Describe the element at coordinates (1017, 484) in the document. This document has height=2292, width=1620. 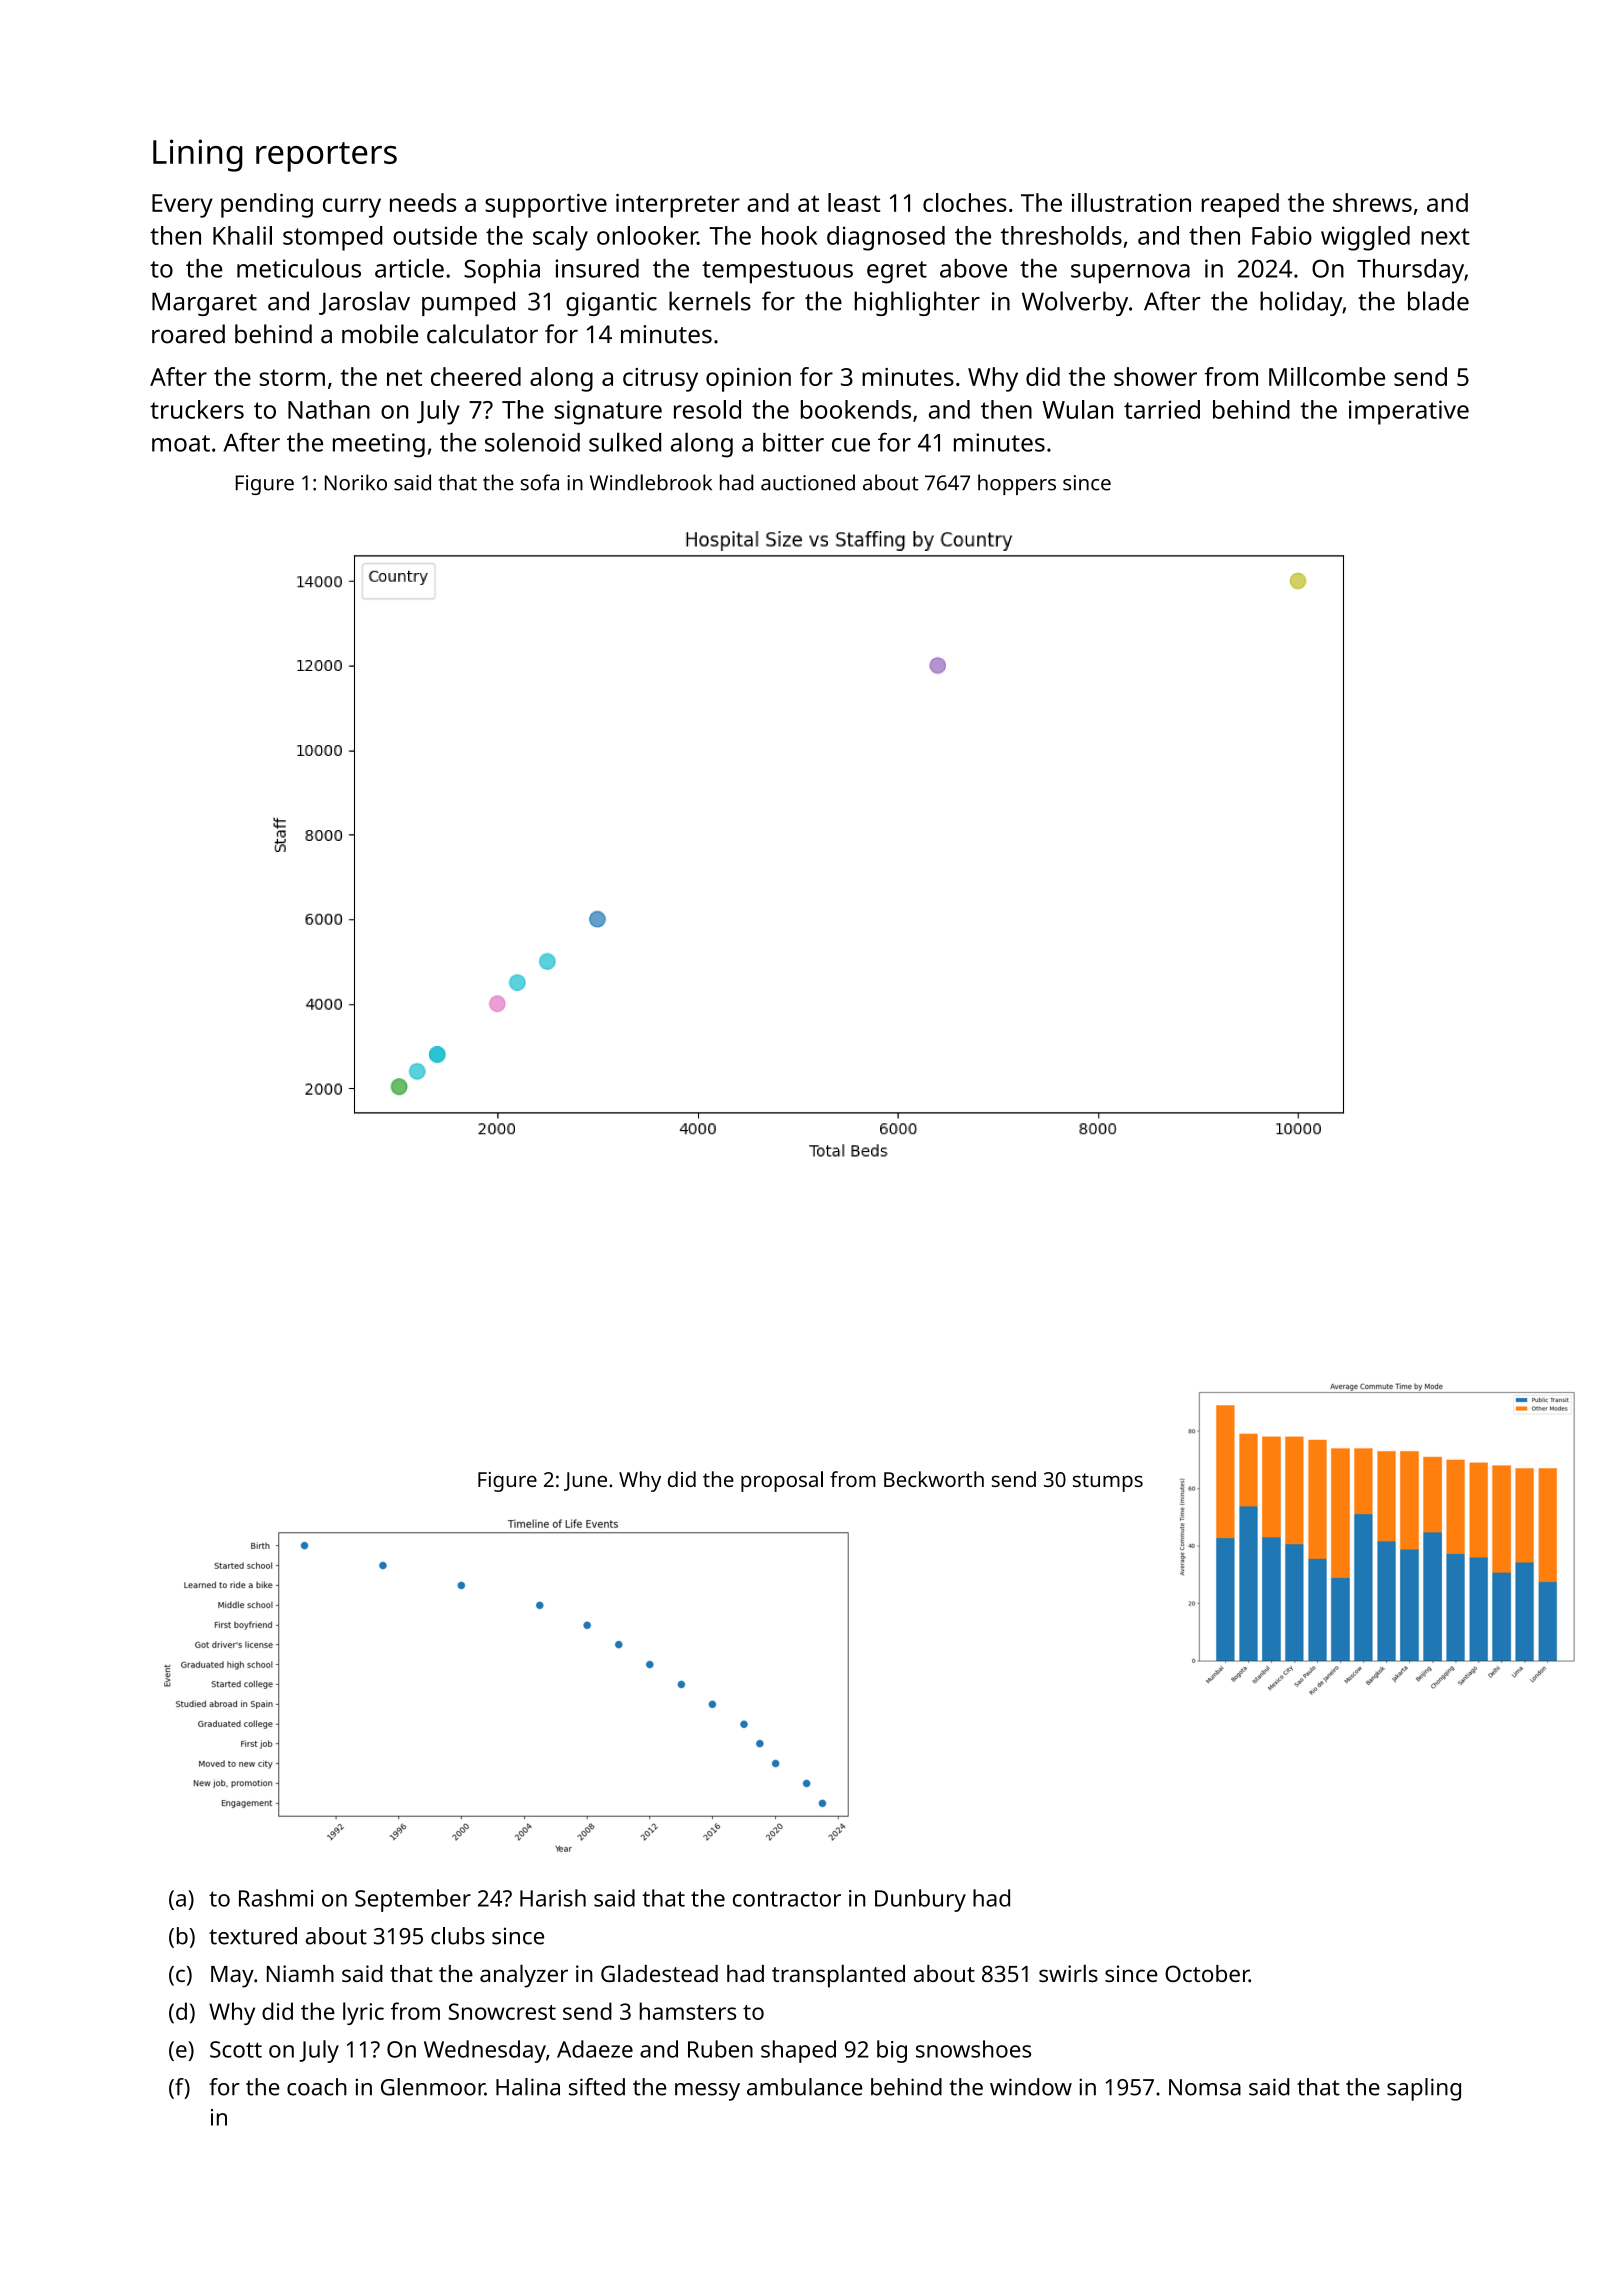
I see `hoppers` at that location.
